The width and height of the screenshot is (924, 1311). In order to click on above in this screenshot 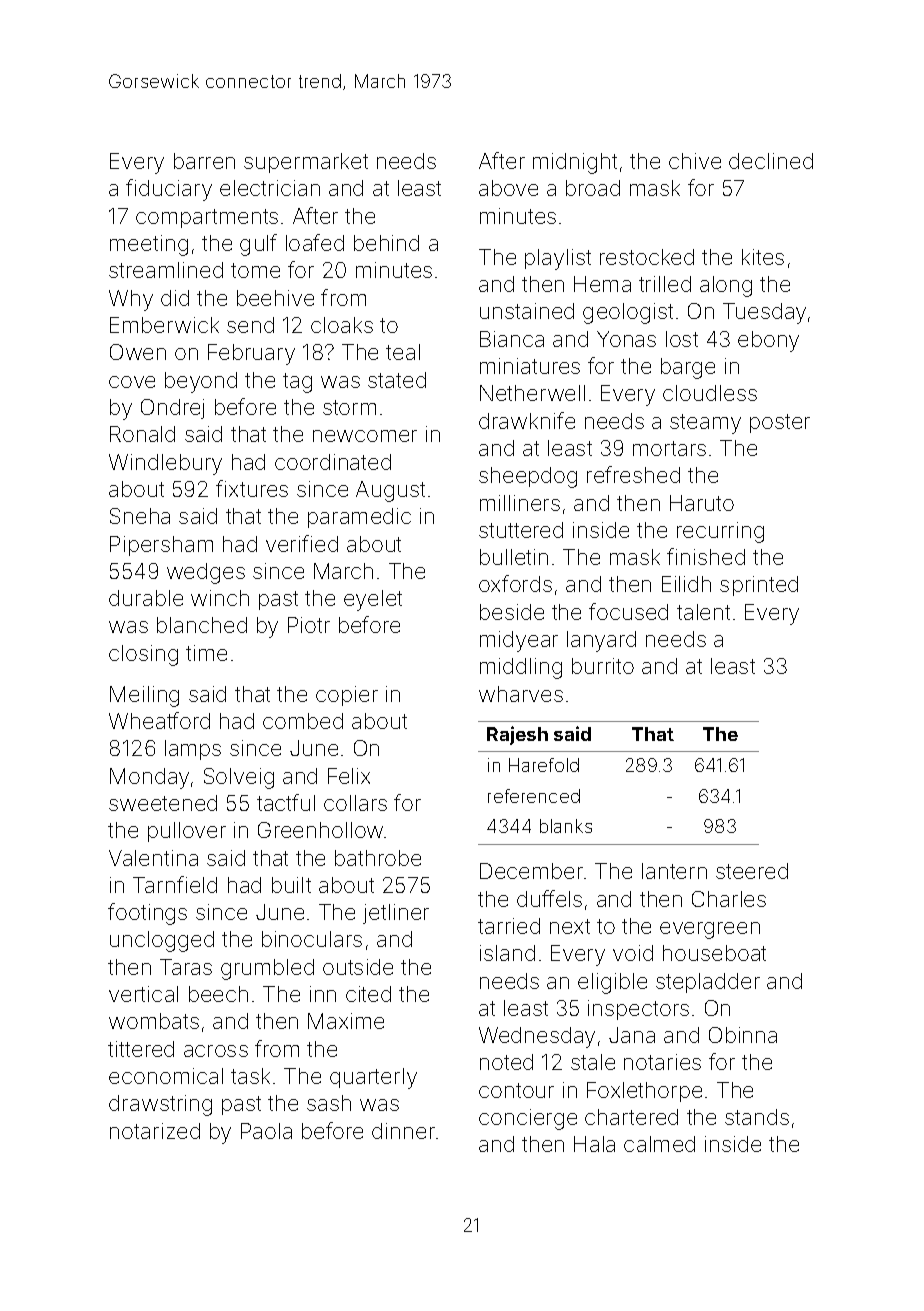, I will do `click(508, 188)`.
